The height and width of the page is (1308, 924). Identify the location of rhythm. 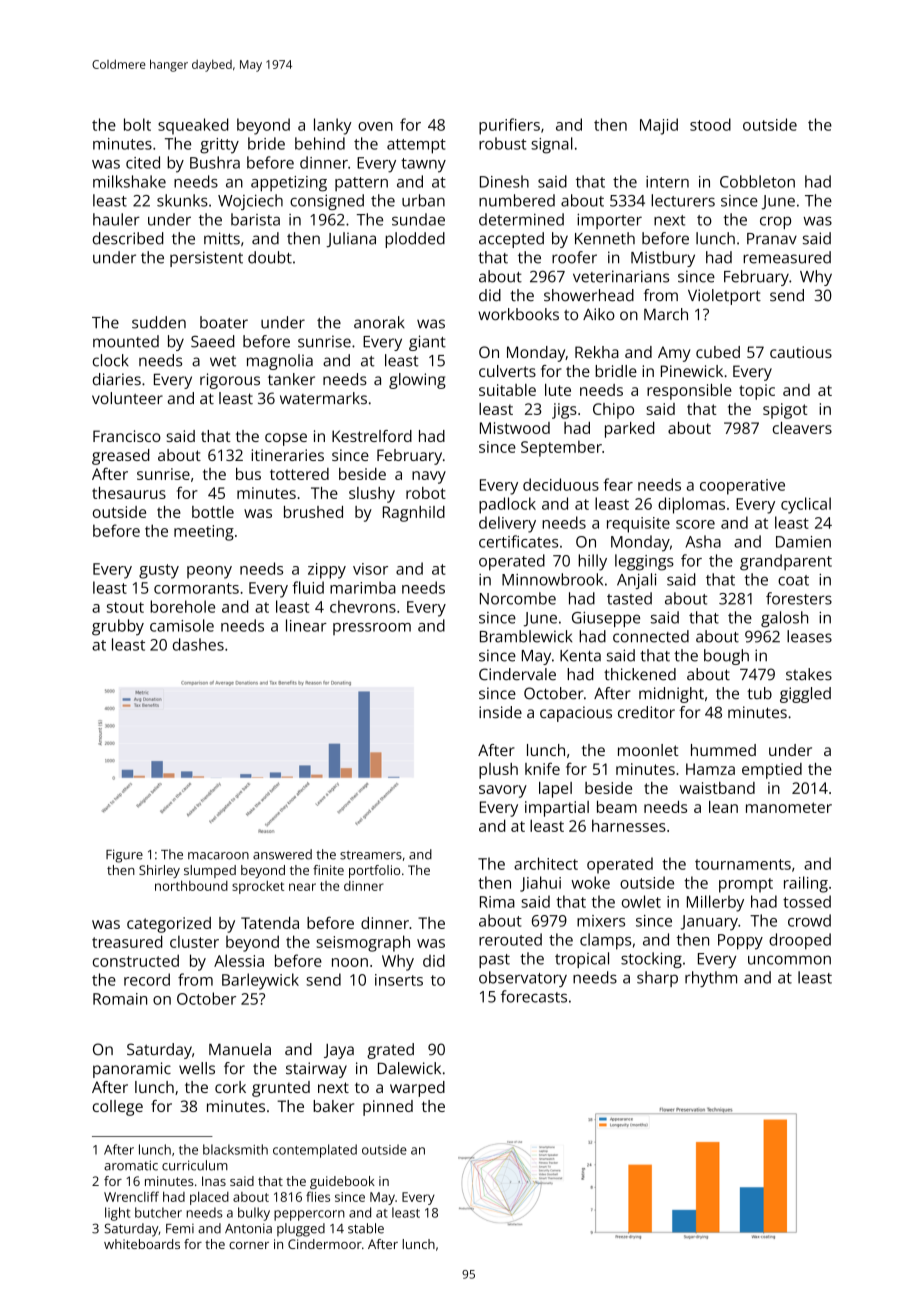
(711, 979).
